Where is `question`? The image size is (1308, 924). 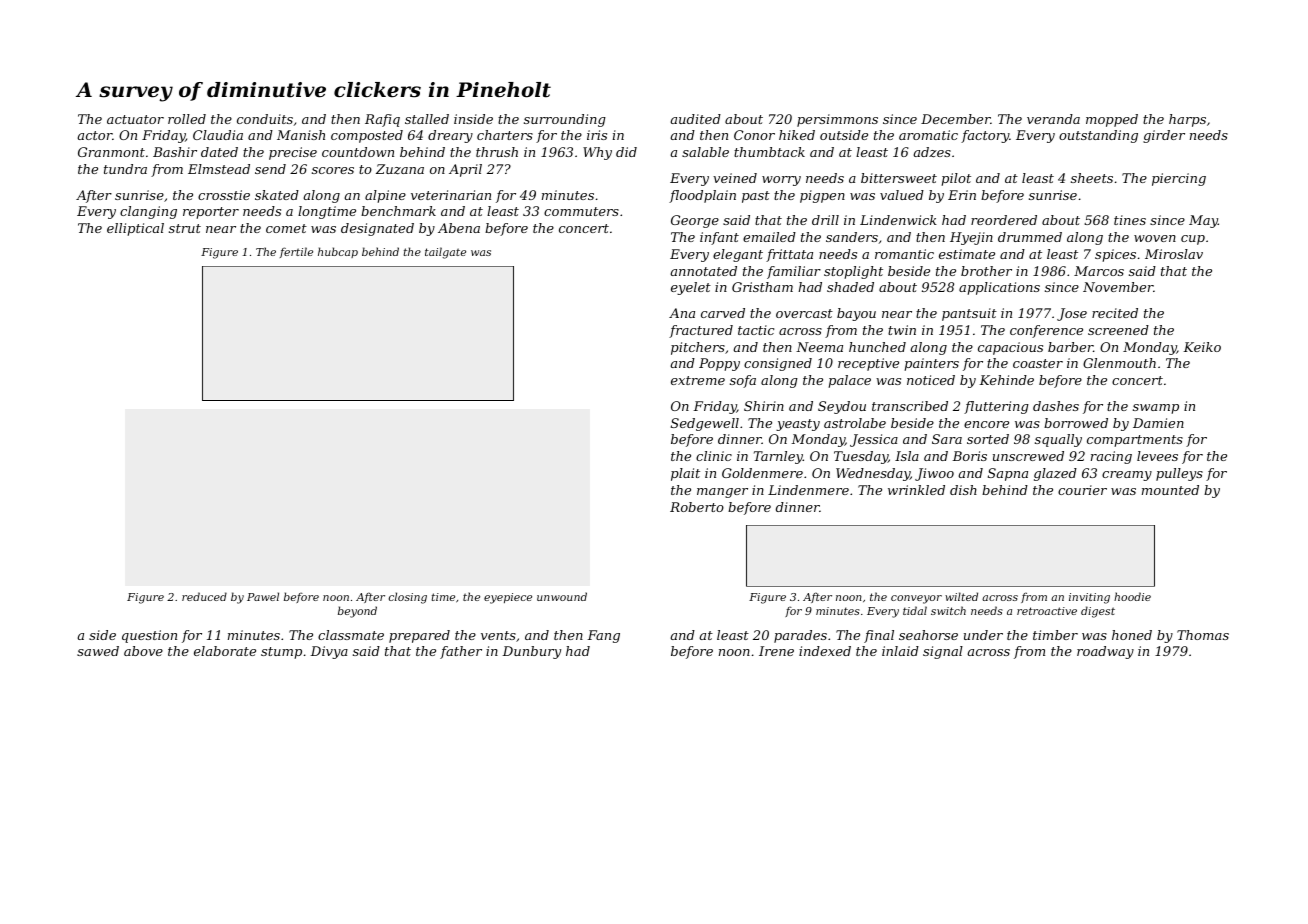 question is located at coordinates (149, 636).
